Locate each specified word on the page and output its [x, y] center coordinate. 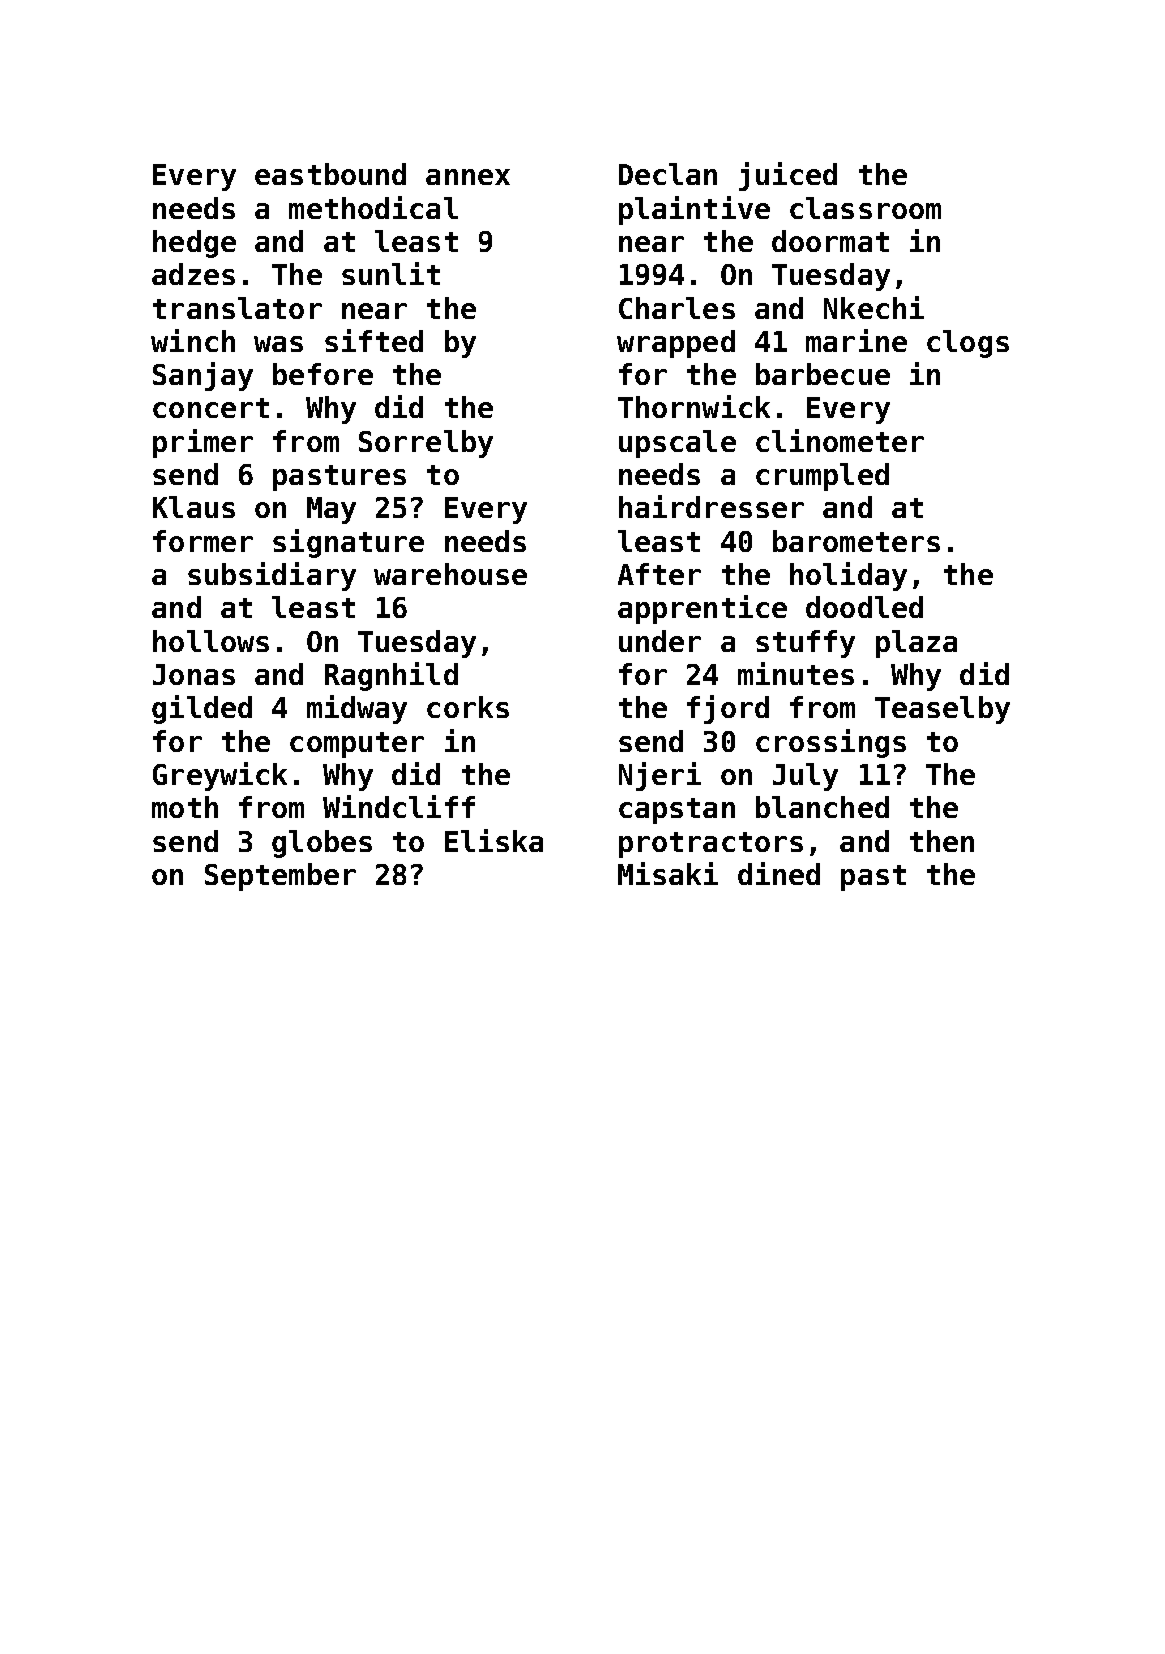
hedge [194, 244]
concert [211, 408]
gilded [202, 709]
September [280, 877]
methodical [373, 207]
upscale [677, 444]
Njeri [660, 776]
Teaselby [942, 710]
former [203, 541]
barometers [856, 541]
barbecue [823, 374]
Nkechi [874, 307]
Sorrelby [426, 444]
